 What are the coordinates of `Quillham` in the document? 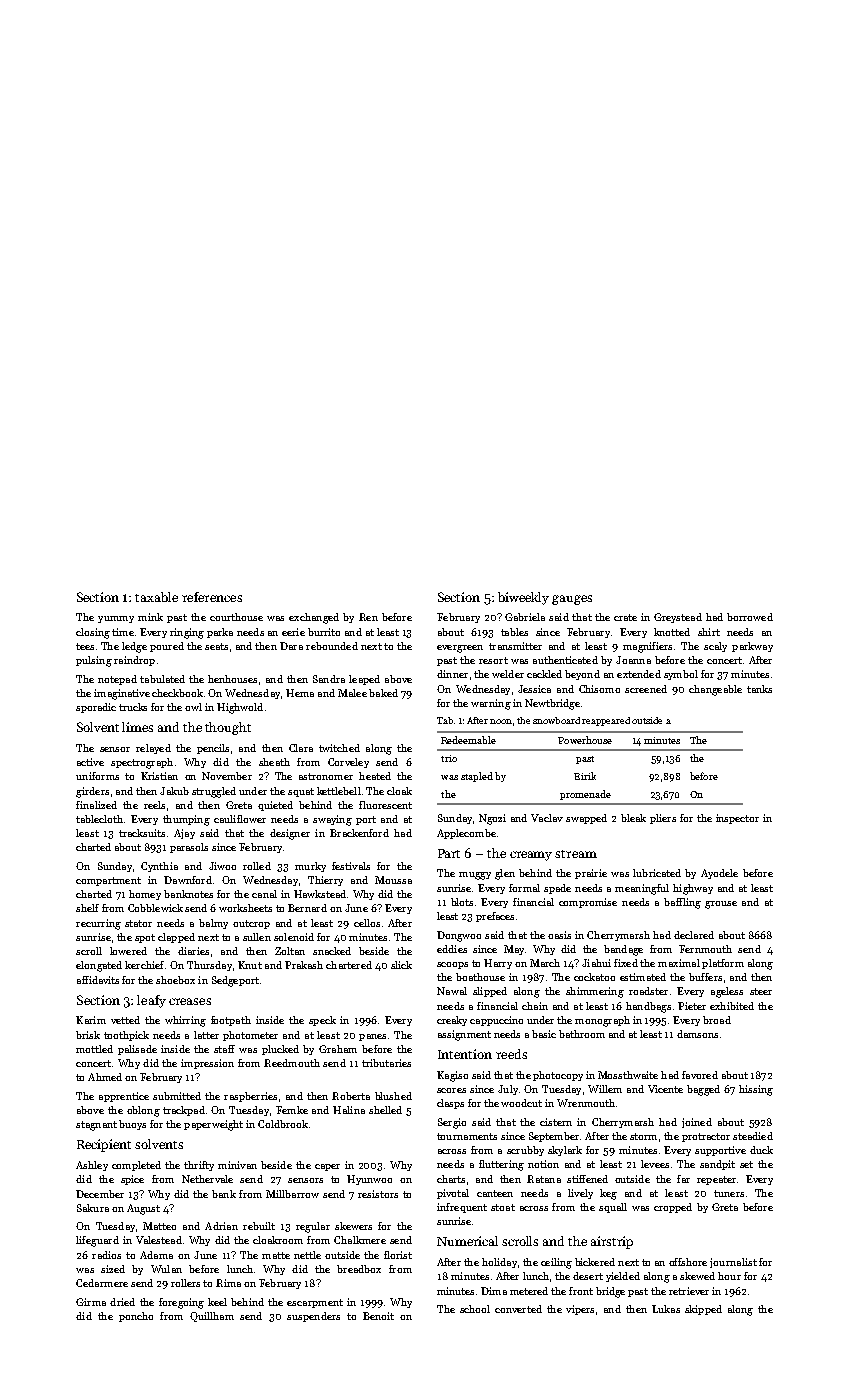 It's located at (212, 1317).
